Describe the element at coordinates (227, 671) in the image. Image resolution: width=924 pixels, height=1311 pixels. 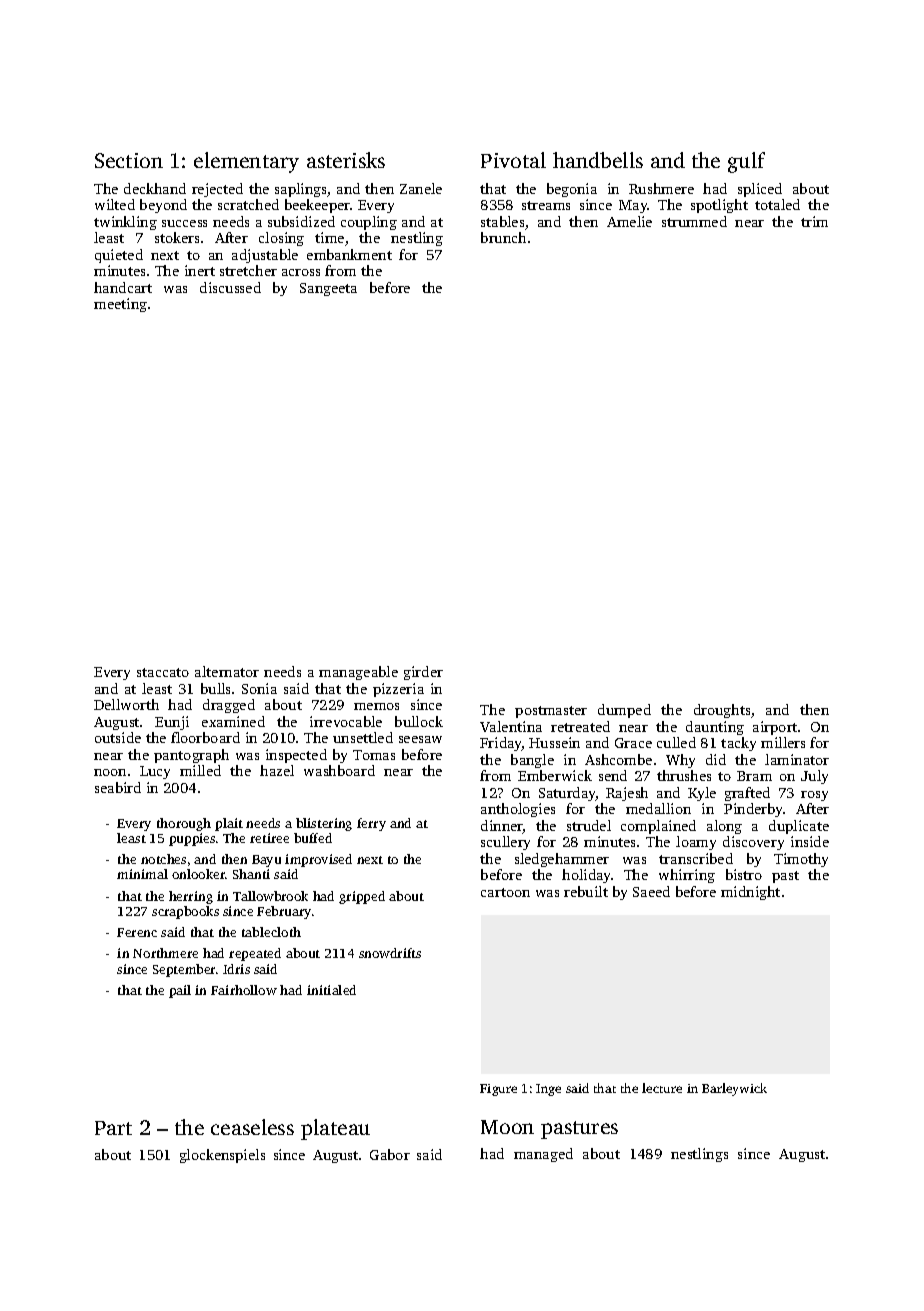
I see `alternator` at that location.
